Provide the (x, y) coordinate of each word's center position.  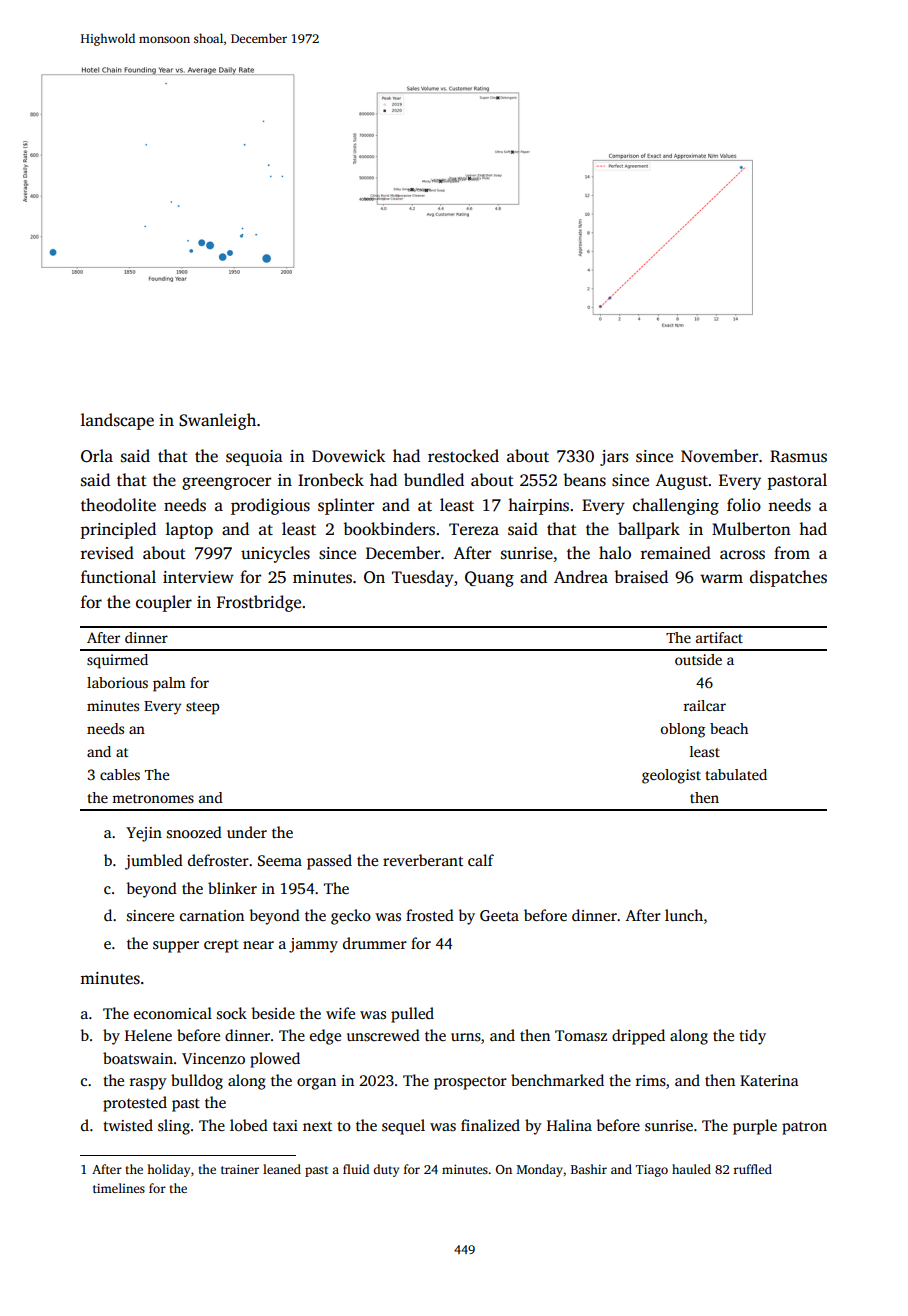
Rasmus (798, 456)
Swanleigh (217, 421)
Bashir (589, 1169)
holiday (168, 1170)
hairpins (538, 506)
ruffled (753, 1169)
